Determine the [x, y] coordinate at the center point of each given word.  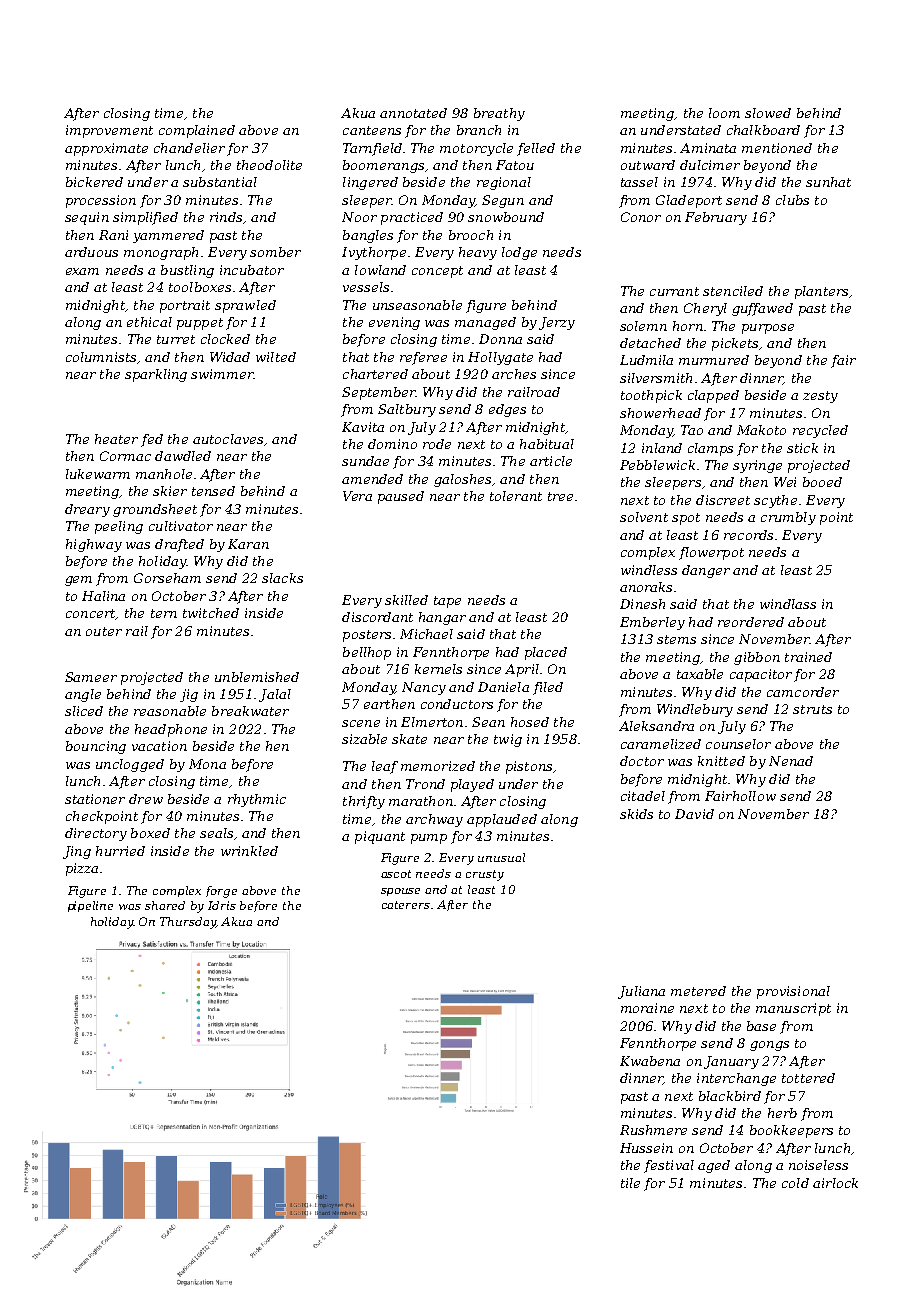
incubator [252, 270]
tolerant [516, 496]
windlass [788, 604]
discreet [723, 500]
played [472, 785]
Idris [222, 905]
